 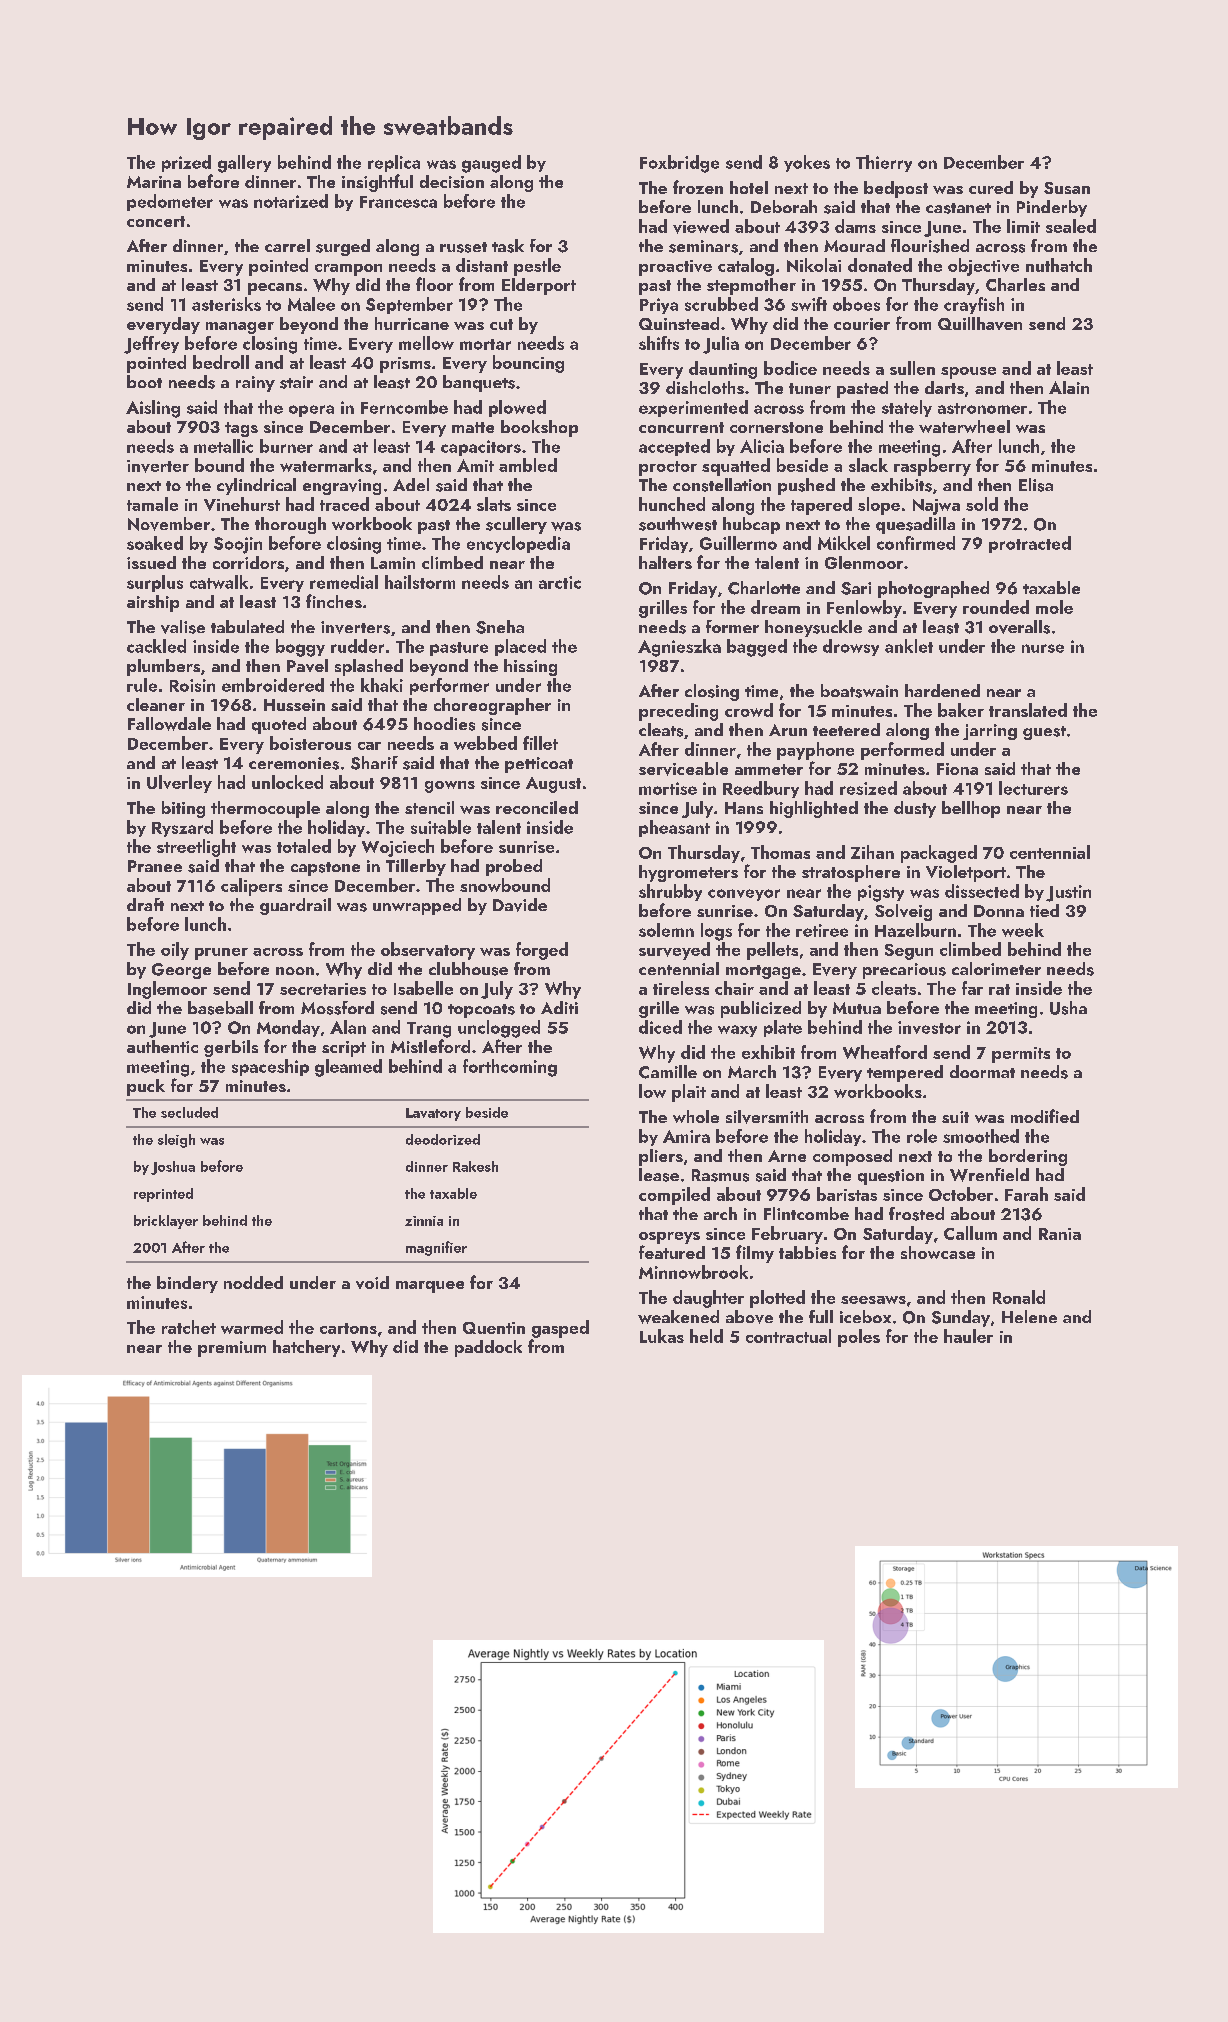 What do you see at coordinates (374, 763) in the document?
I see `Sharif` at bounding box center [374, 763].
